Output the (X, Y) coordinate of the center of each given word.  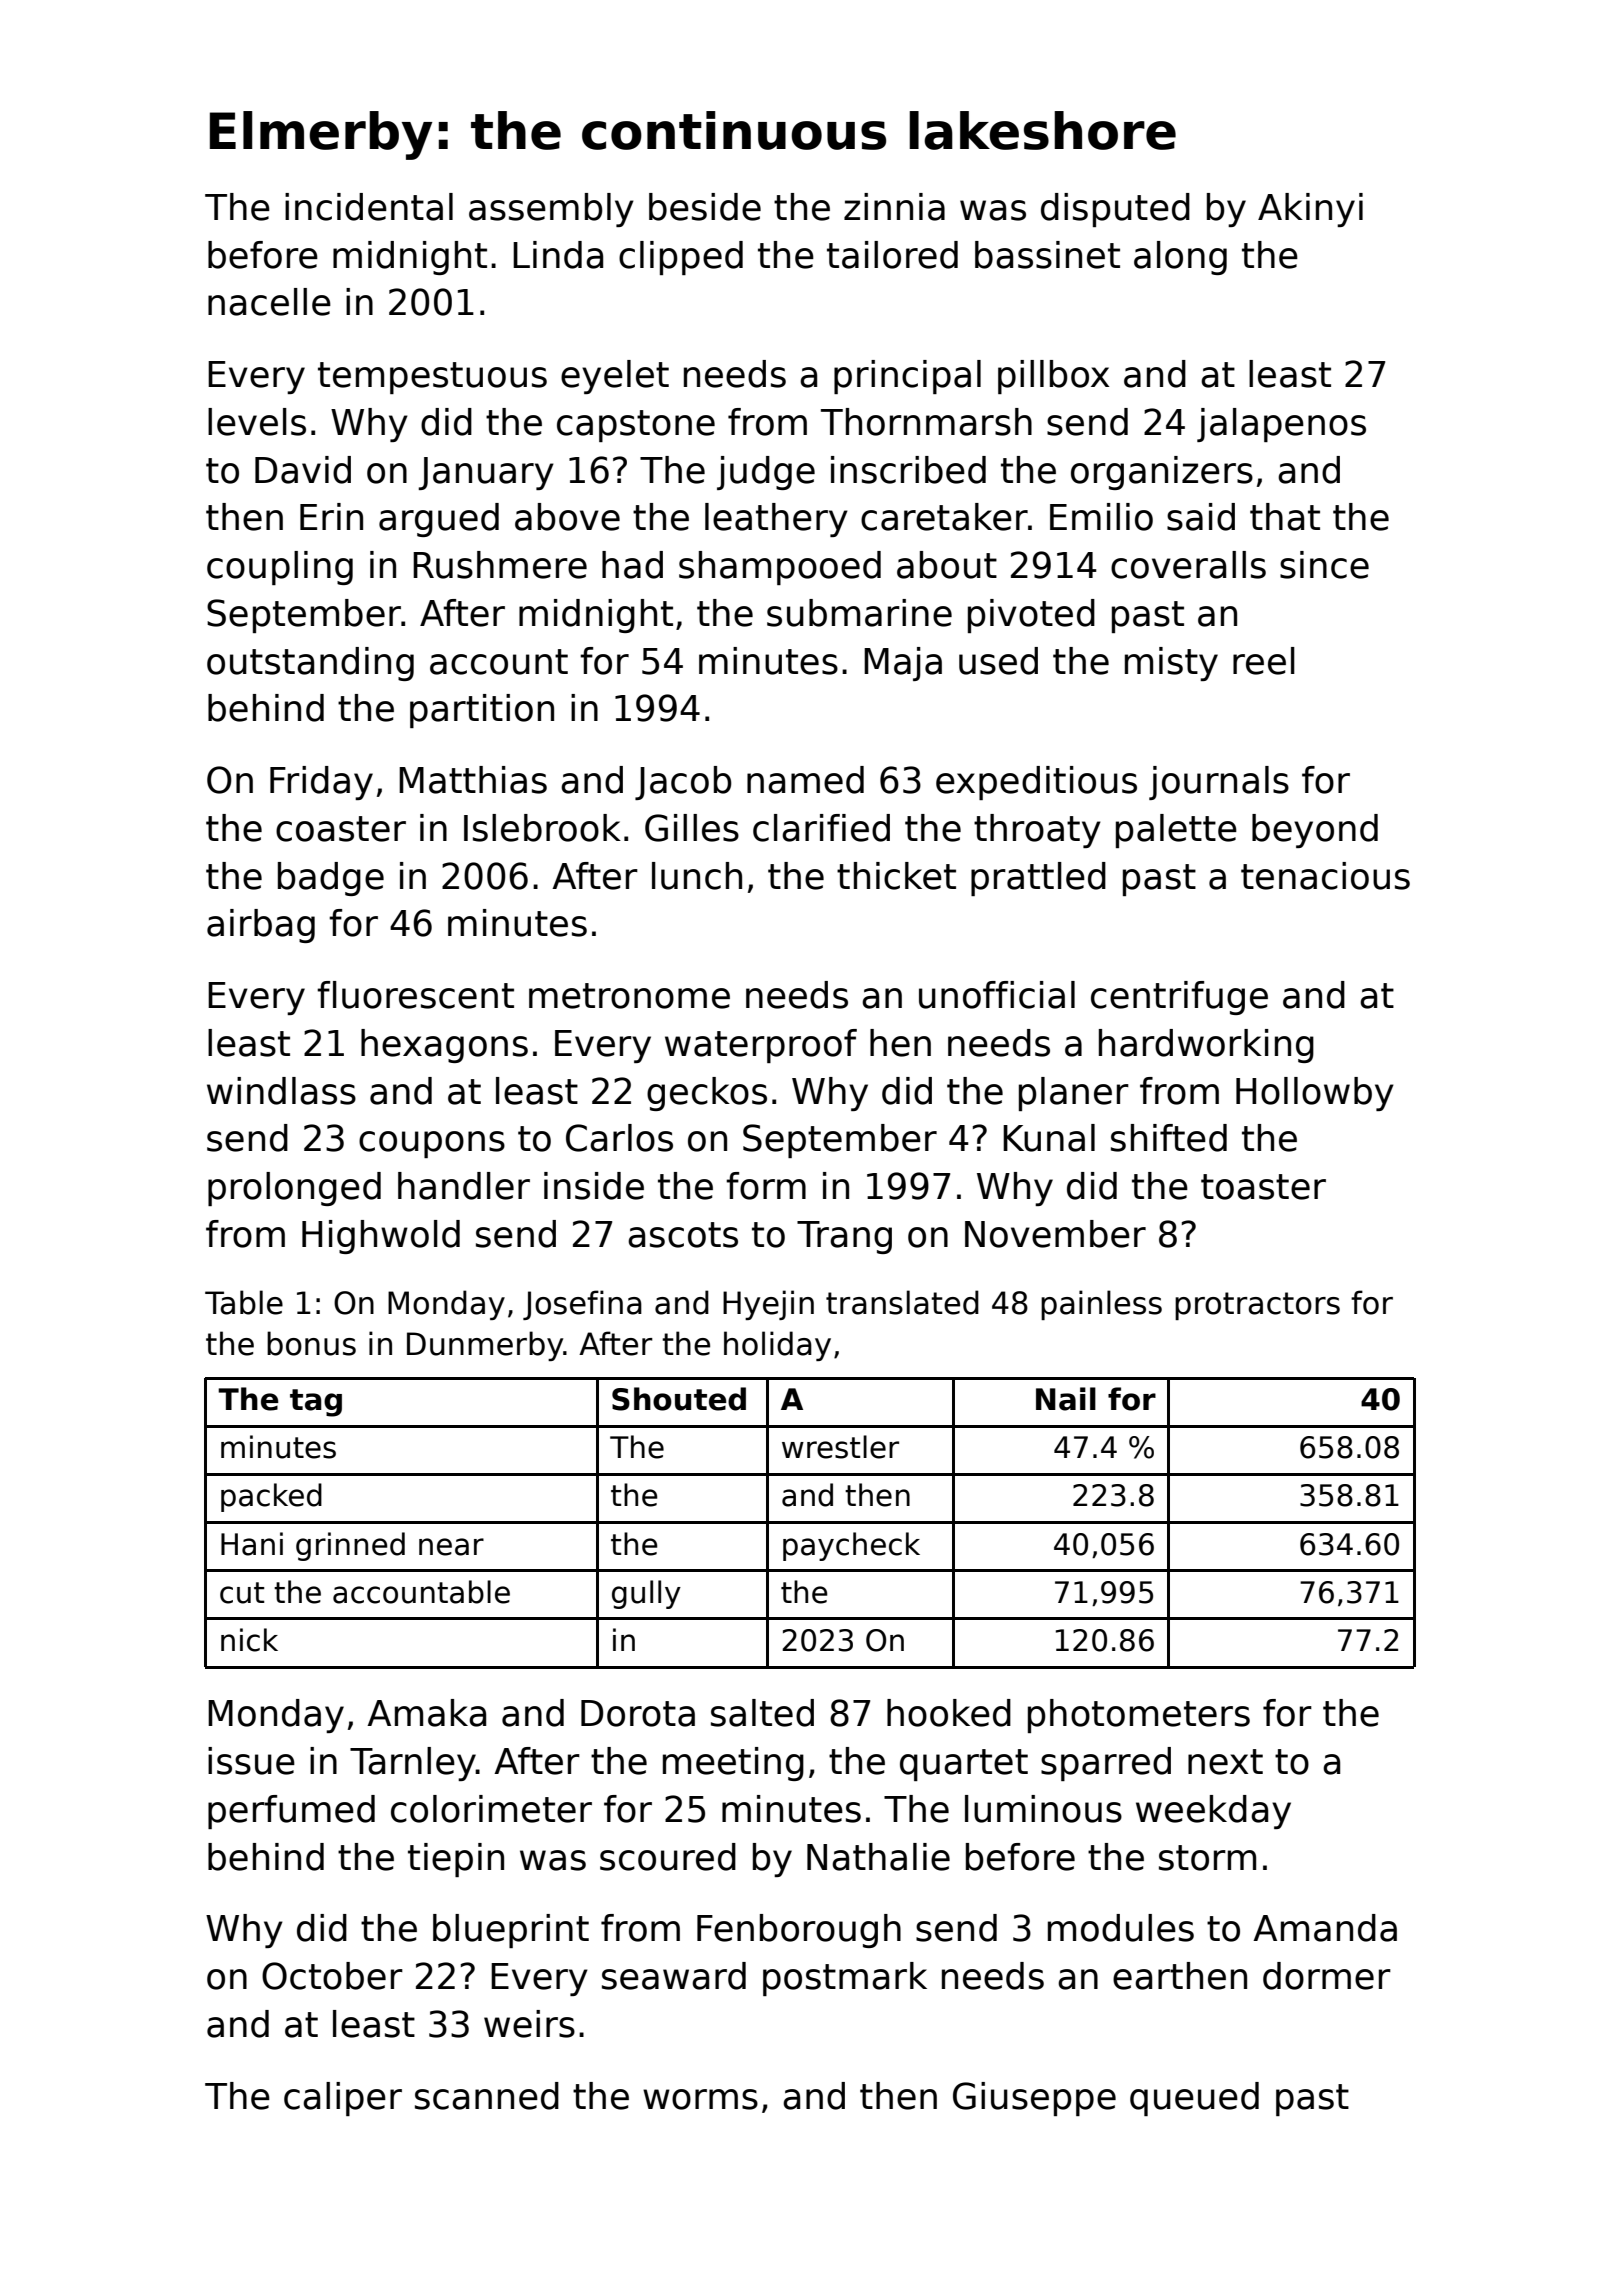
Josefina (582, 1305)
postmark (845, 1979)
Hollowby (1315, 1094)
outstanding (310, 664)
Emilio (1101, 517)
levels (257, 422)
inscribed (908, 470)
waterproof (761, 1046)
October (332, 1976)
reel (1264, 661)
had (632, 565)
